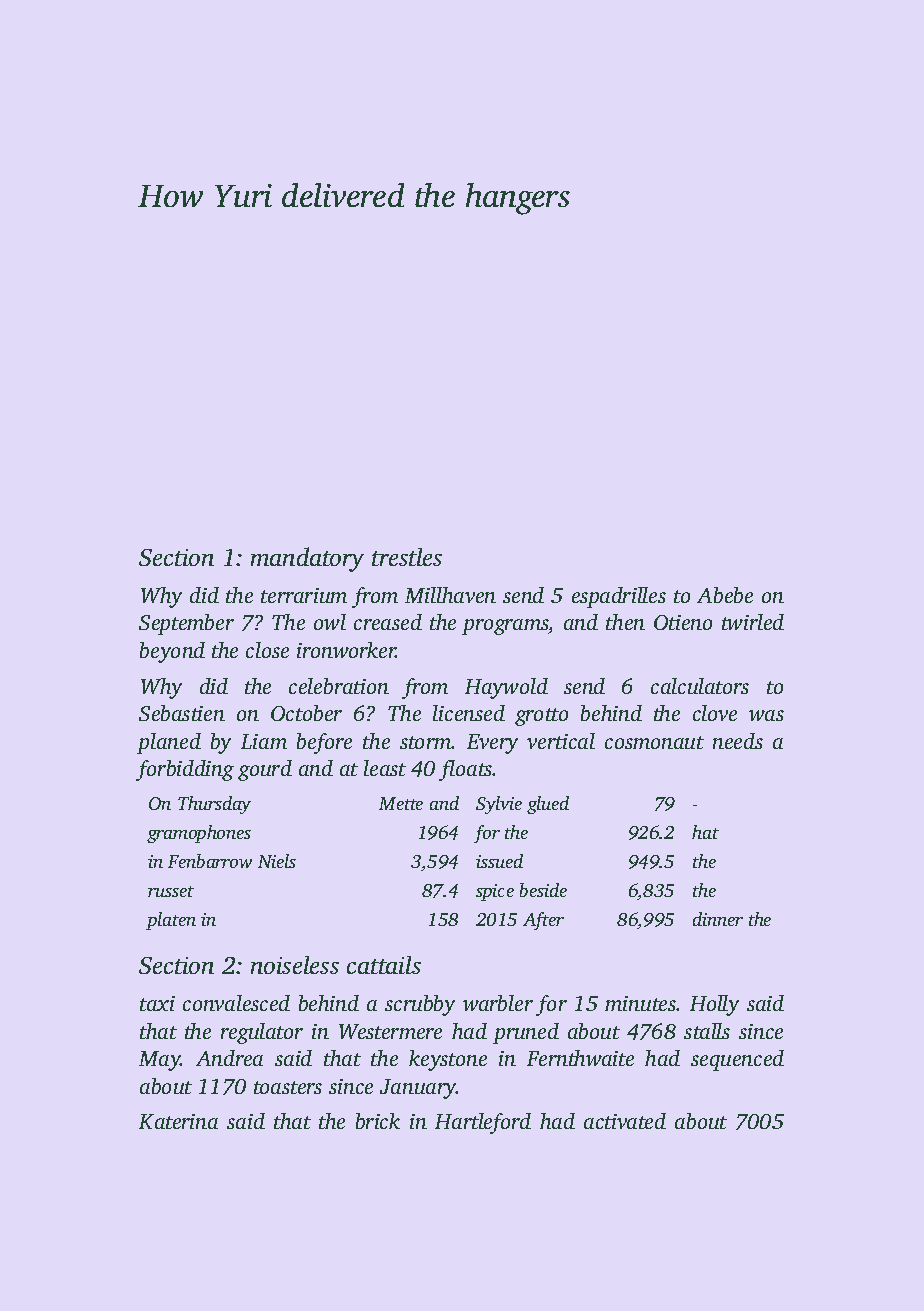  Describe the element at coordinates (178, 1121) in the document. I see `Katerina` at that location.
